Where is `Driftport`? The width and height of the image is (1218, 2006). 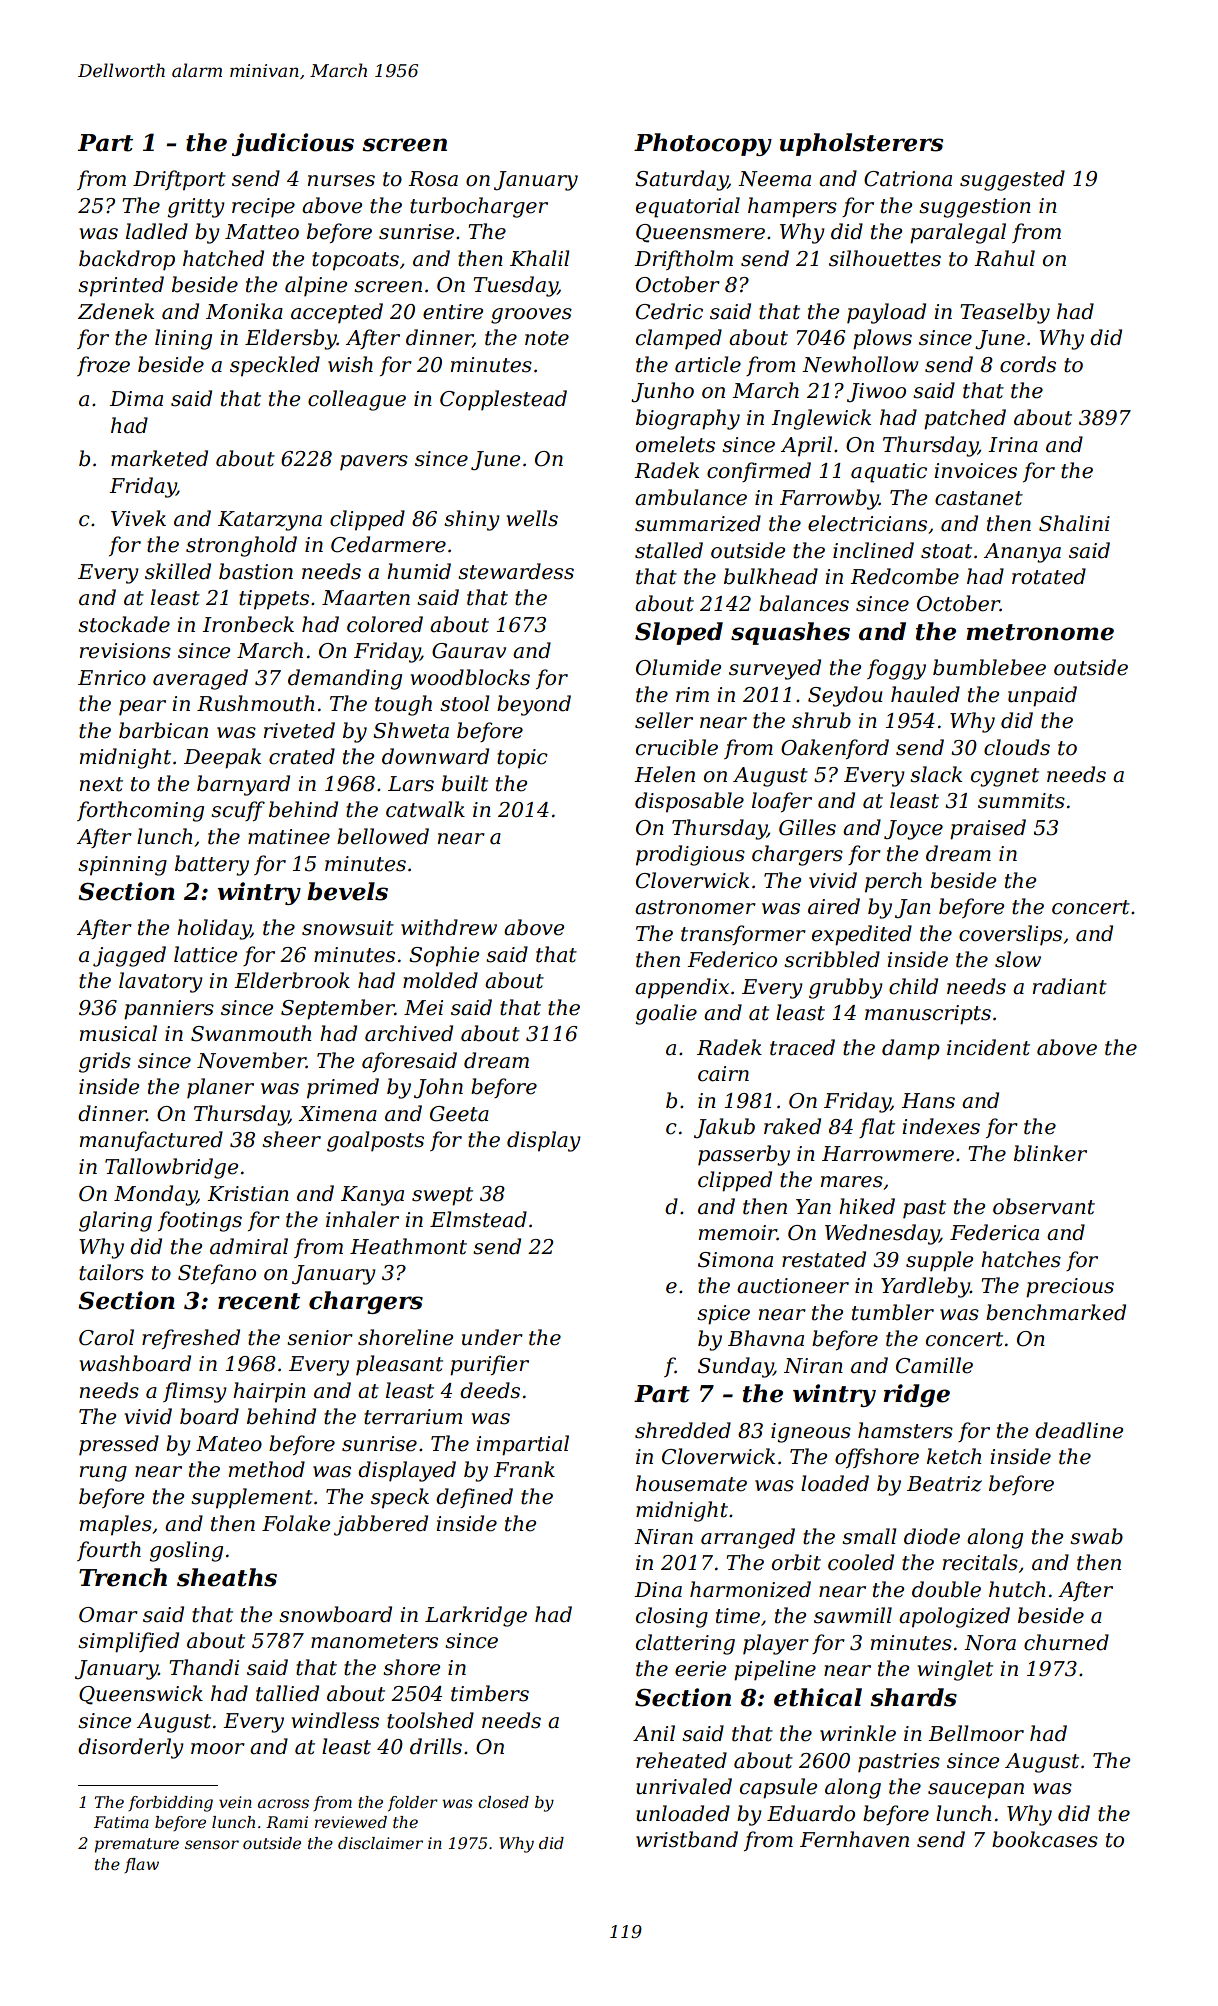 Driftport is located at coordinates (179, 180).
